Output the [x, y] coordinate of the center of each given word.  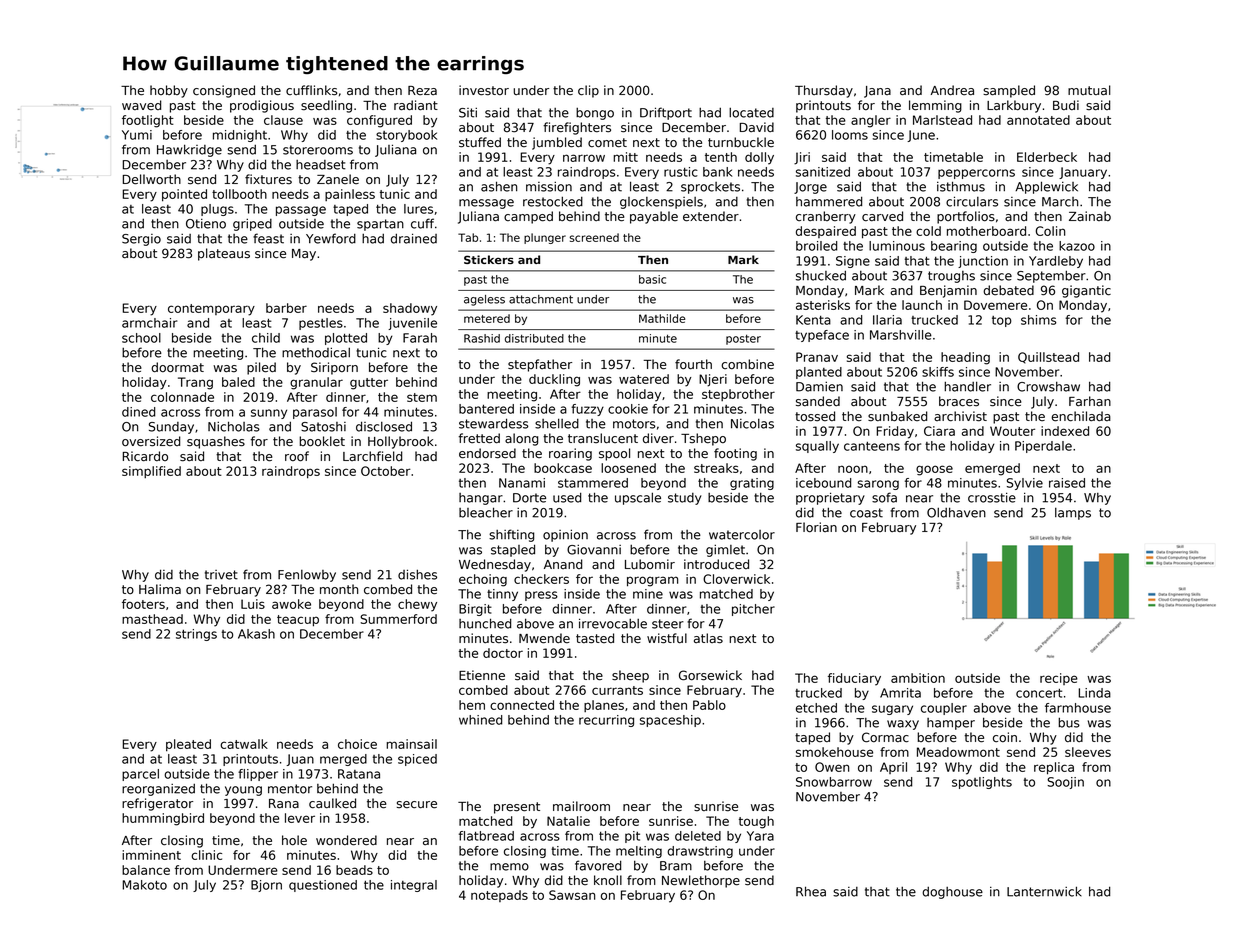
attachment [541, 299]
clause [283, 120]
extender [711, 216]
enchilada [1081, 416]
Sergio [141, 240]
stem [422, 397]
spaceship [670, 721]
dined [138, 412]
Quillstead [1048, 358]
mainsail [411, 744]
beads [354, 870]
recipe [1059, 679]
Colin [1050, 231]
